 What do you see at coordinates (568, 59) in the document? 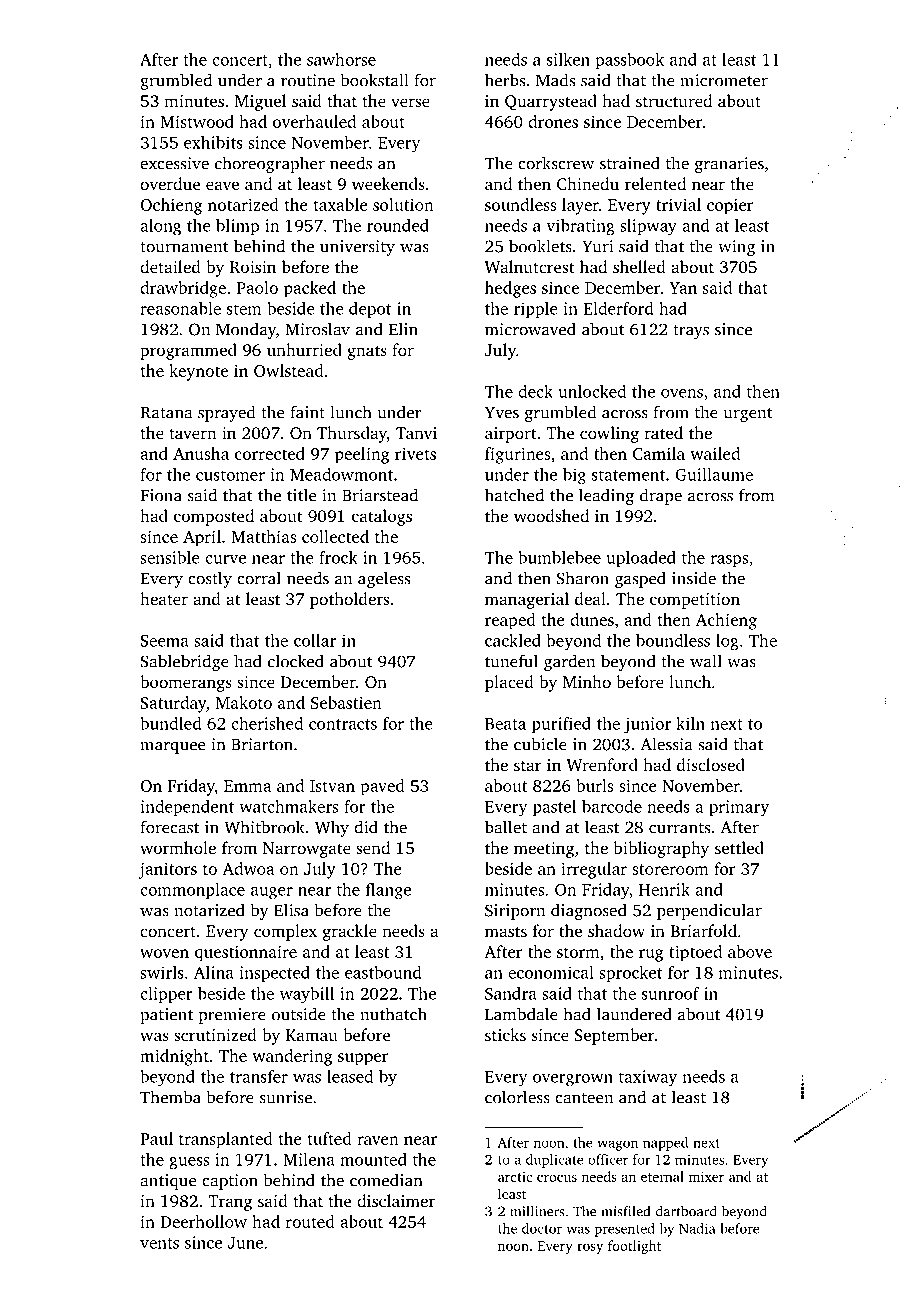
I see `silken` at bounding box center [568, 59].
